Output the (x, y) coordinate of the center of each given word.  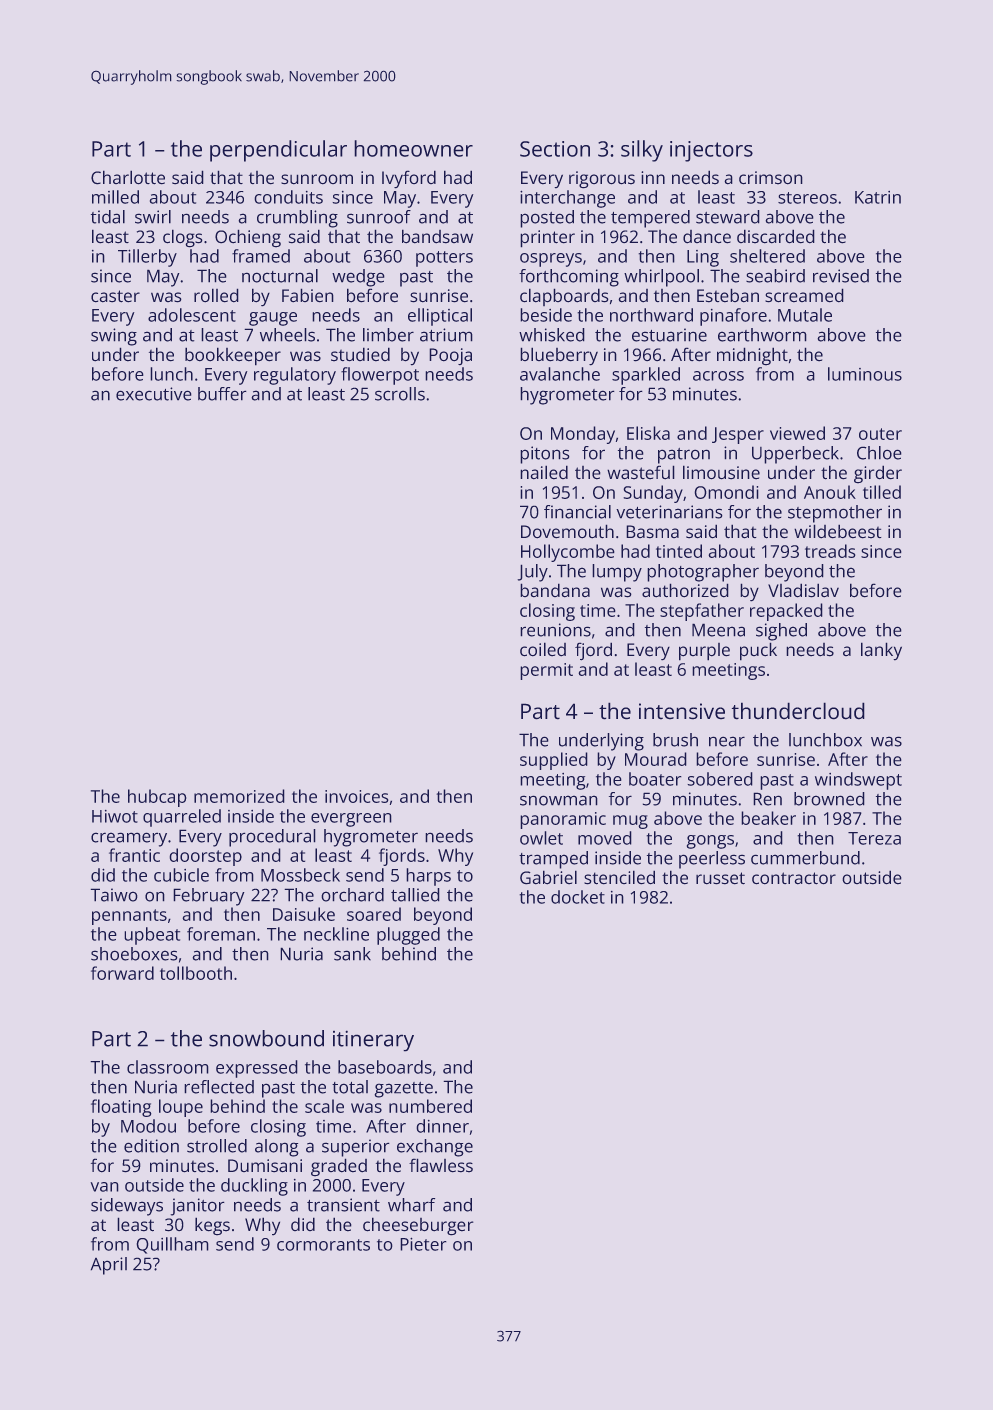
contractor (794, 878)
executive (154, 394)
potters (444, 259)
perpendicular (278, 151)
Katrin (878, 197)
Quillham (172, 1245)
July (532, 573)
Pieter (423, 1244)
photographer (703, 573)
